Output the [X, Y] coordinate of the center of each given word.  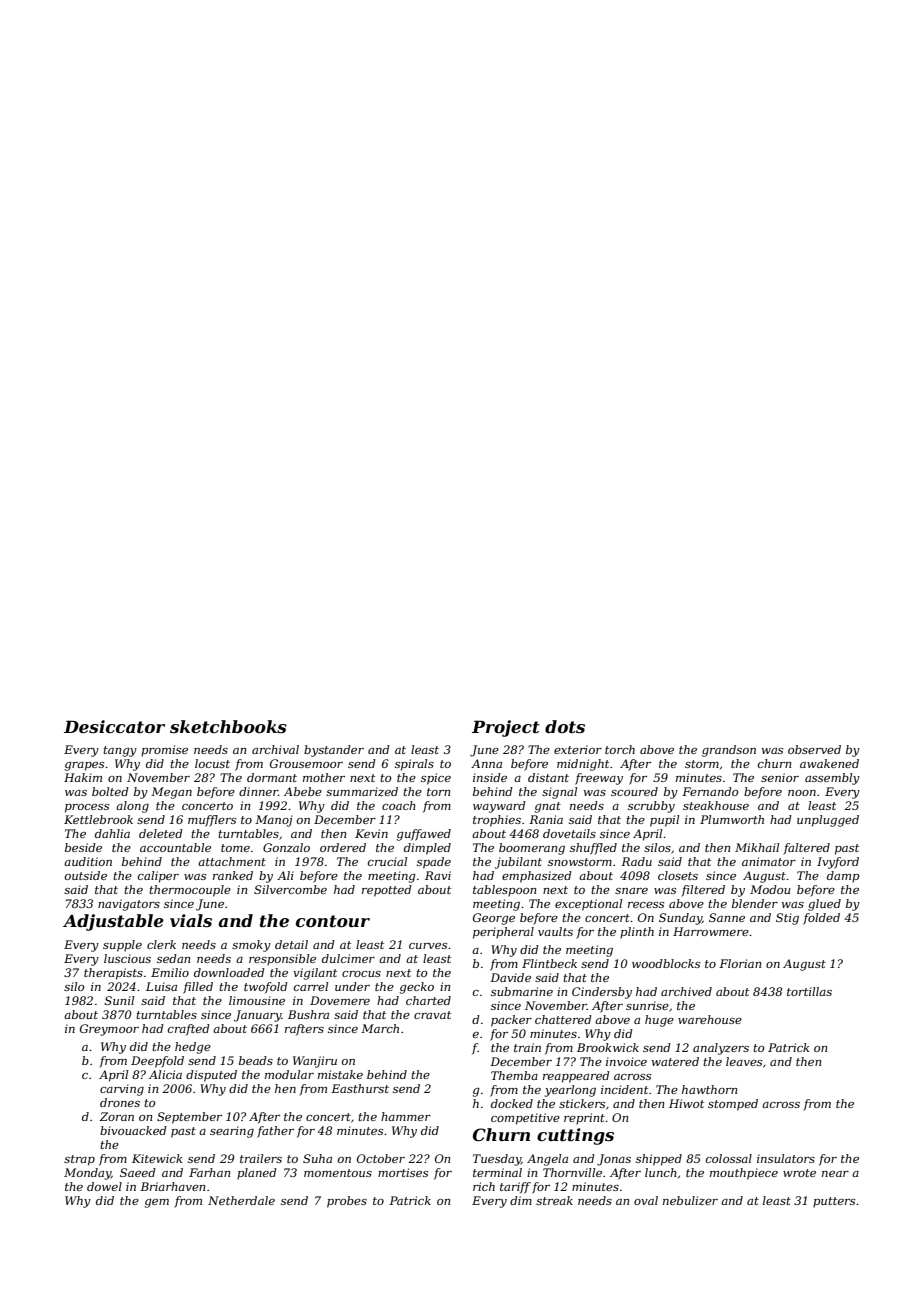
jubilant [518, 863]
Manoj [273, 821]
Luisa [161, 986]
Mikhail [757, 847]
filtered [703, 891]
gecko [417, 988]
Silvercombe [290, 889]
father [275, 1132]
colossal [729, 1158]
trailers [261, 1158]
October [381, 1158]
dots [565, 726]
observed [814, 749]
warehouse [710, 1019]
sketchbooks [228, 726]
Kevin [371, 833]
